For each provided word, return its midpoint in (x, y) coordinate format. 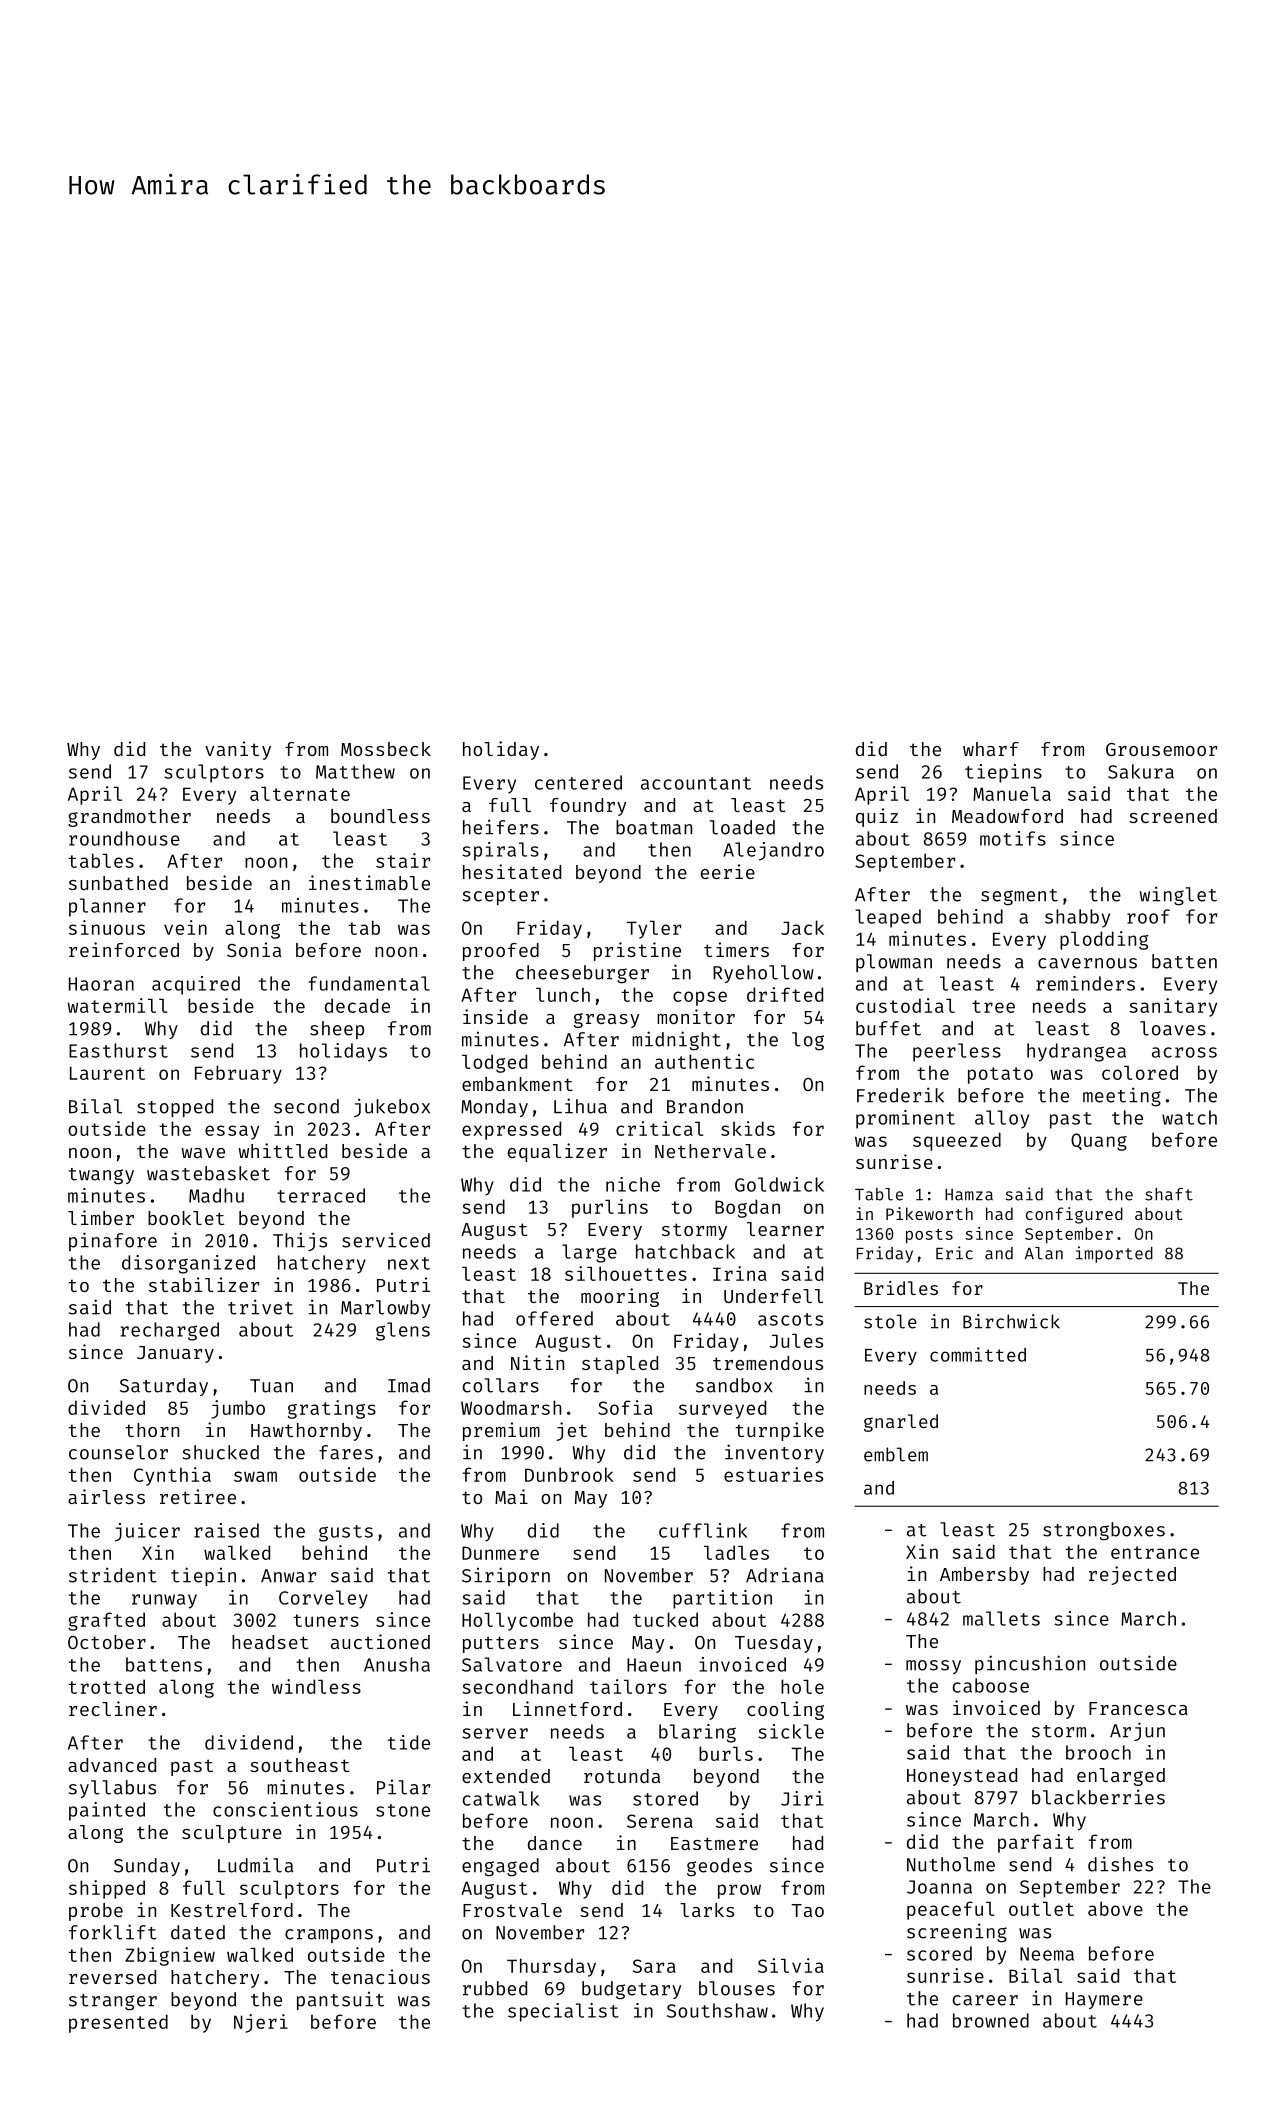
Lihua (580, 1106)
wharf (991, 749)
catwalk (501, 1798)
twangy (101, 1176)
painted (107, 1811)
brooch (1098, 1752)
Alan (1044, 1253)
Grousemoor (1161, 749)
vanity (238, 750)
